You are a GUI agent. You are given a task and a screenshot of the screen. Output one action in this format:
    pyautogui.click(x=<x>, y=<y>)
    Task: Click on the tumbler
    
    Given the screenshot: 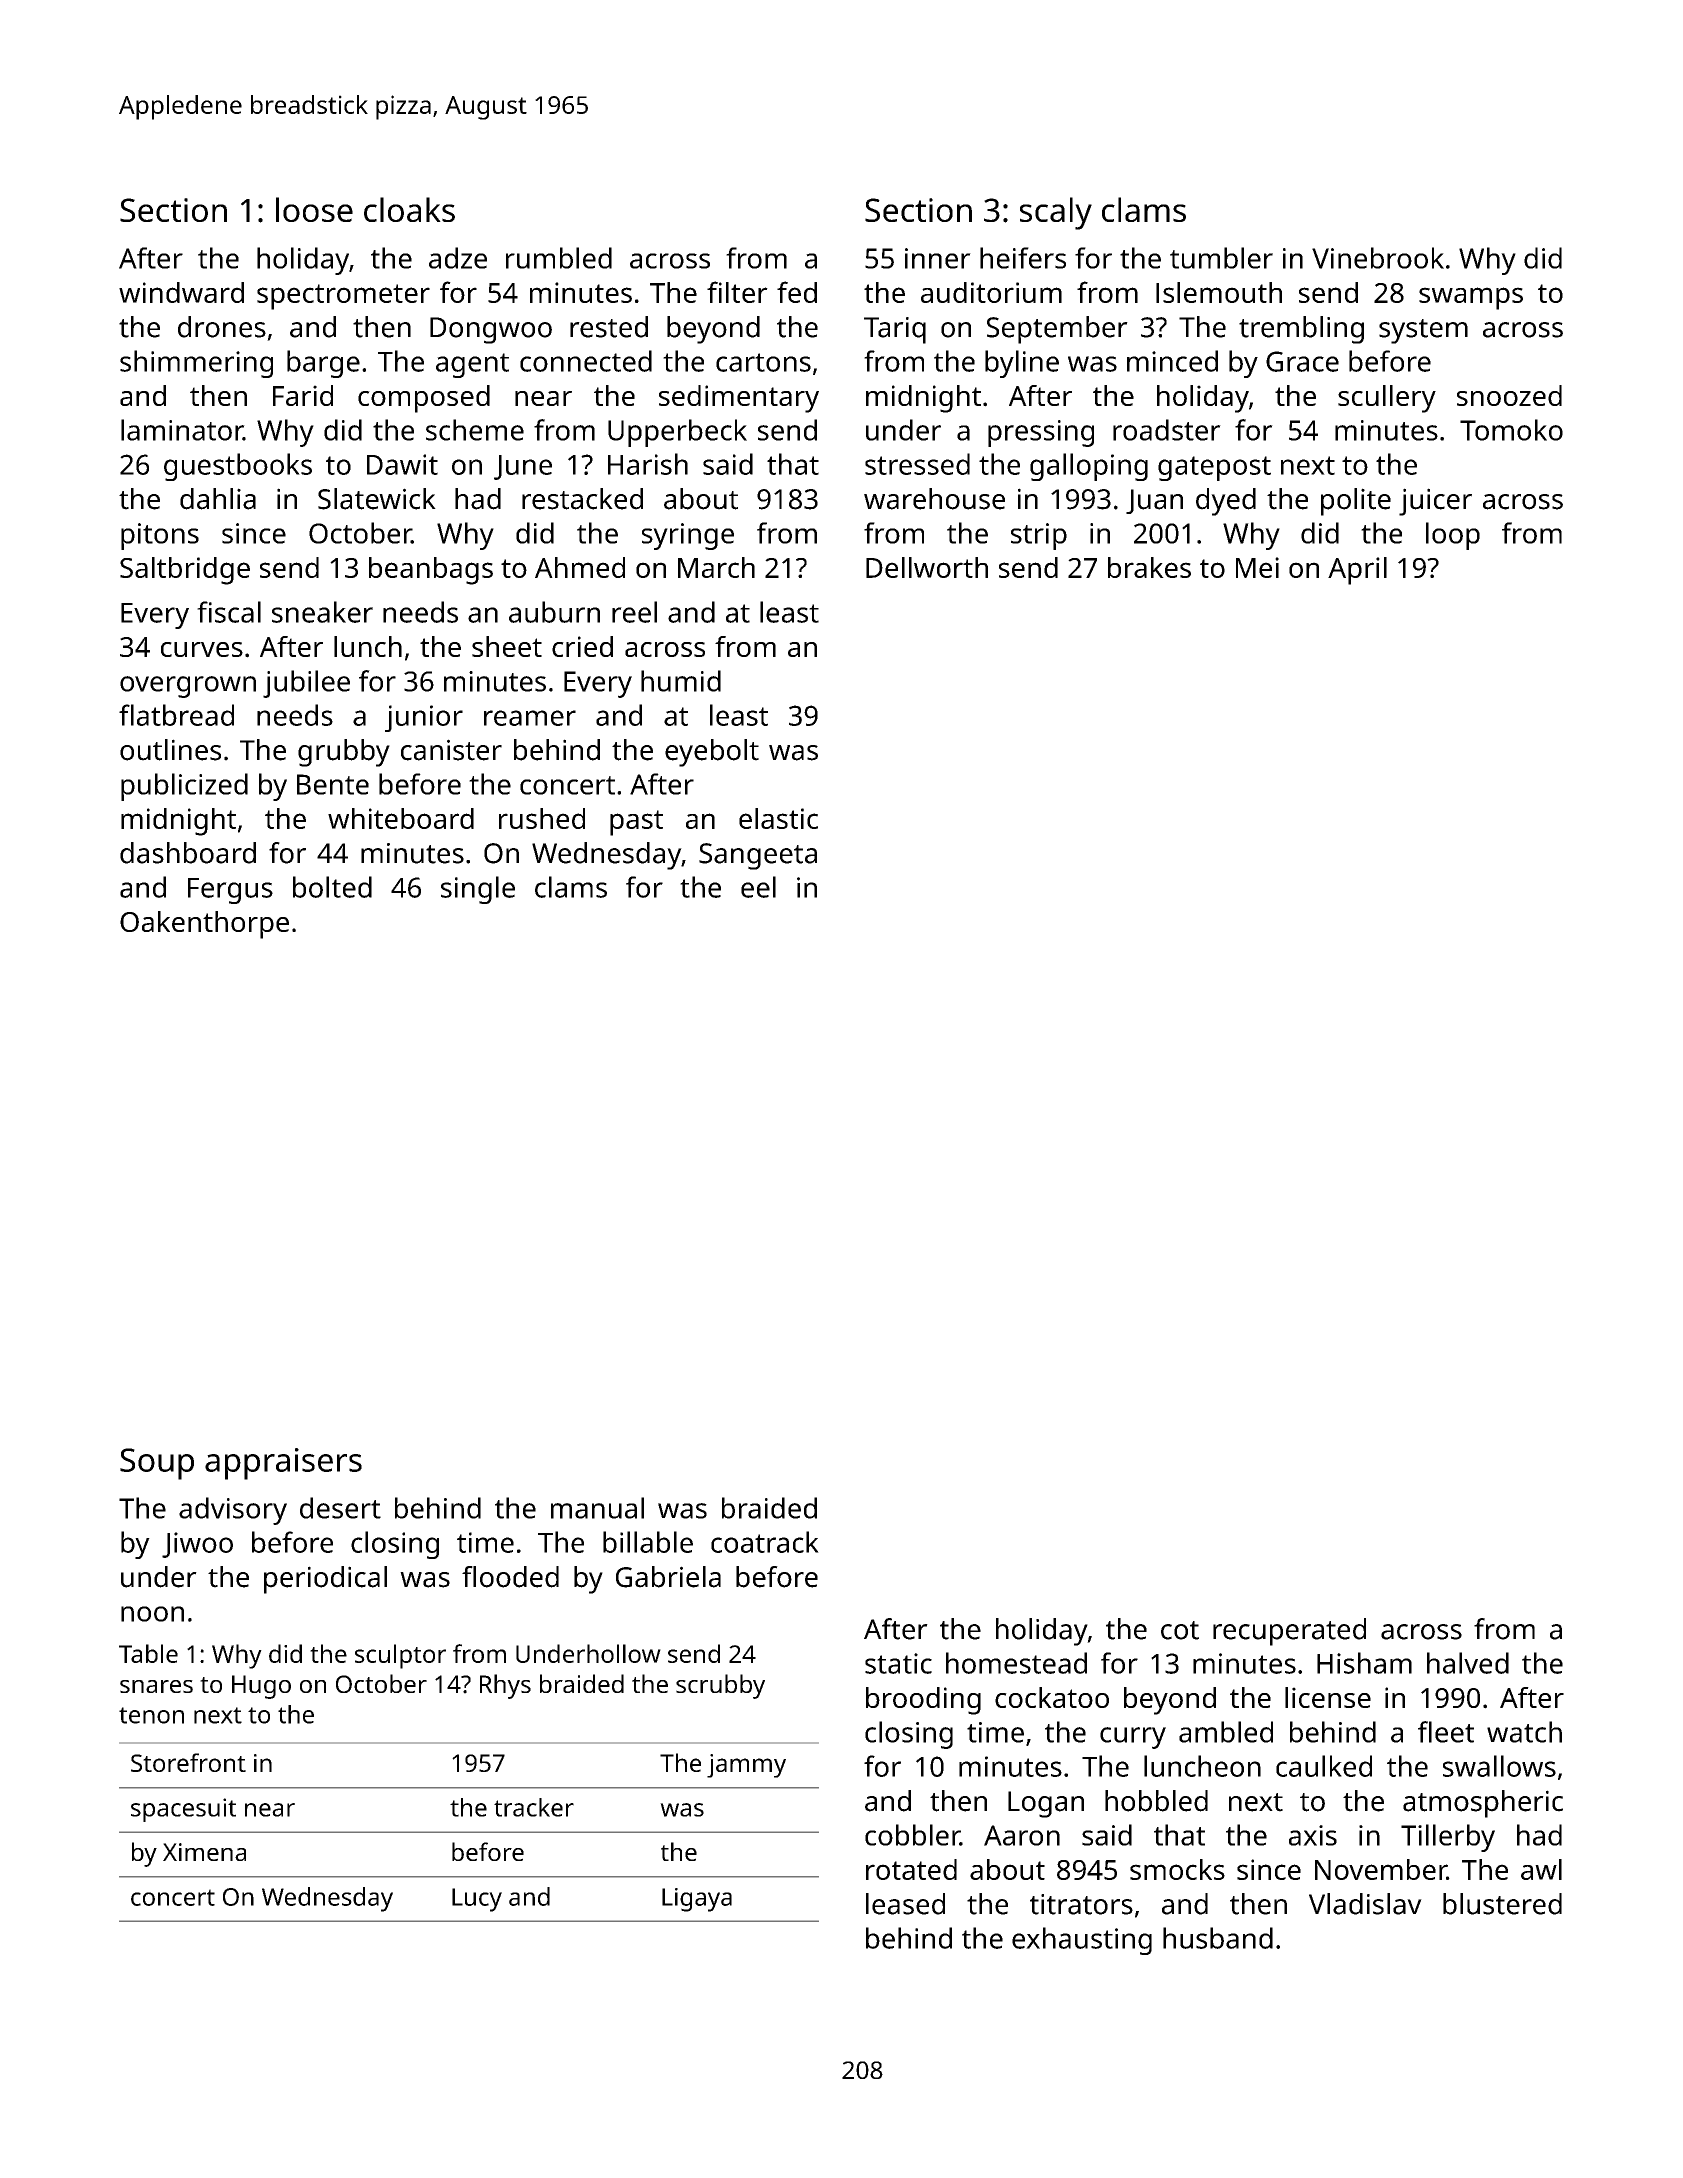 What is the action you would take?
    pyautogui.click(x=1221, y=258)
